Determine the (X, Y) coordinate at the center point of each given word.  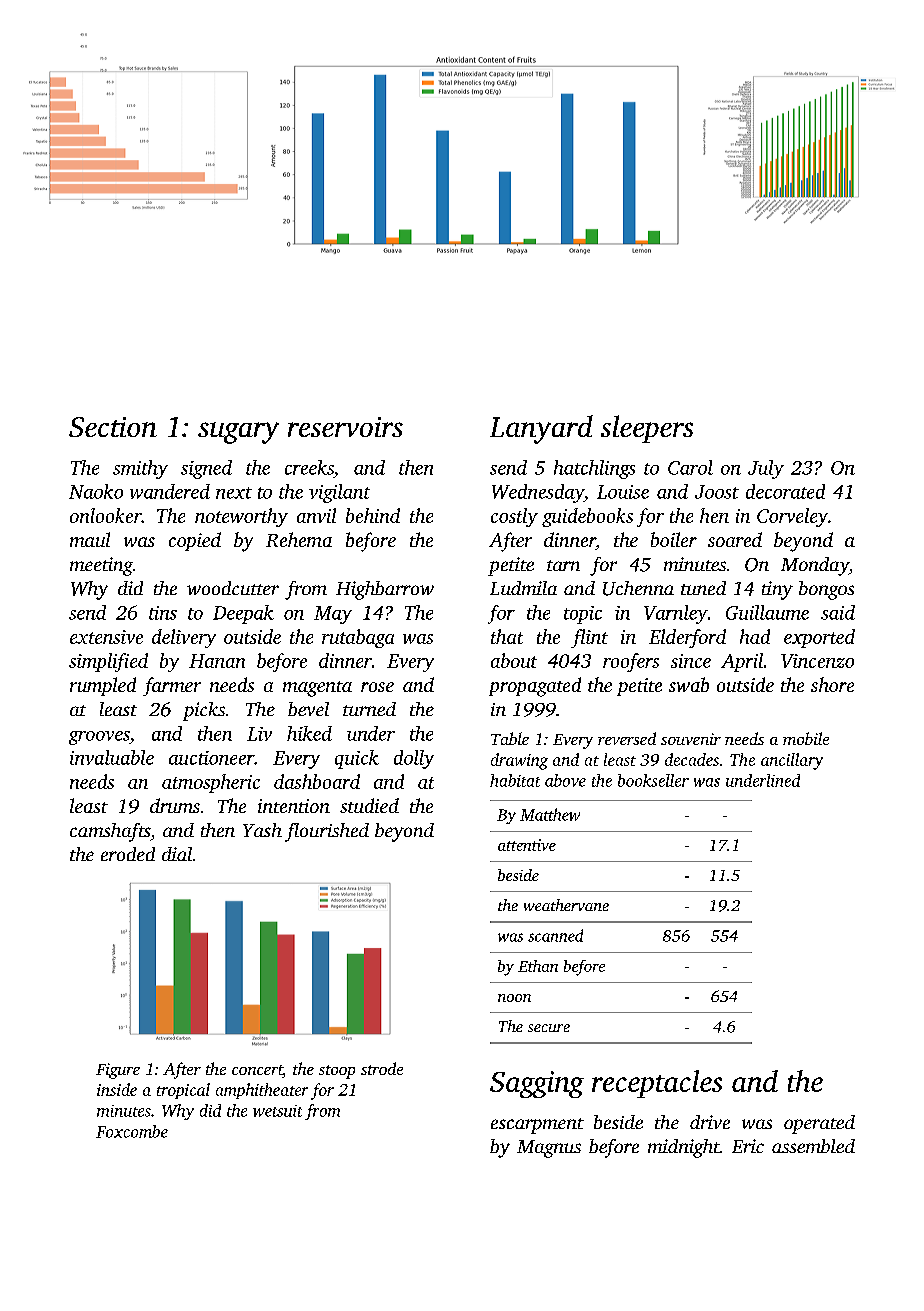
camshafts (110, 832)
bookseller (653, 780)
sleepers (647, 429)
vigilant (339, 493)
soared (735, 539)
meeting (101, 566)
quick (357, 759)
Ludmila (523, 588)
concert (257, 1071)
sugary (238, 433)
